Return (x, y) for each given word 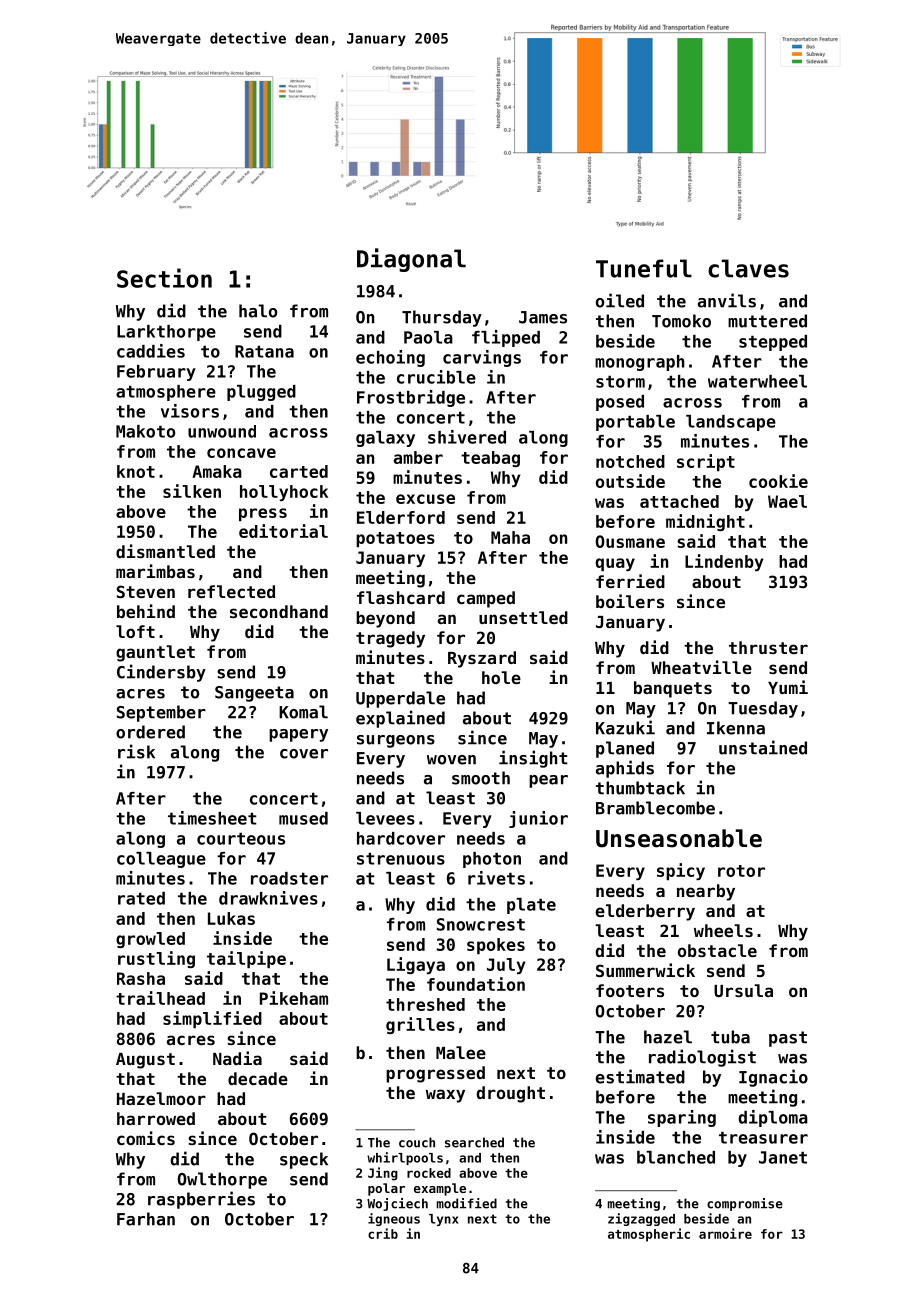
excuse (425, 499)
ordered (150, 732)
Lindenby (724, 562)
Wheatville (701, 667)
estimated (640, 1076)
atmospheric (649, 1235)
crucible (436, 377)
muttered (767, 321)
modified (467, 1203)
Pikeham (294, 998)
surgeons (396, 741)
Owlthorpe (222, 1180)
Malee (461, 1052)
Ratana (264, 351)
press (263, 514)
